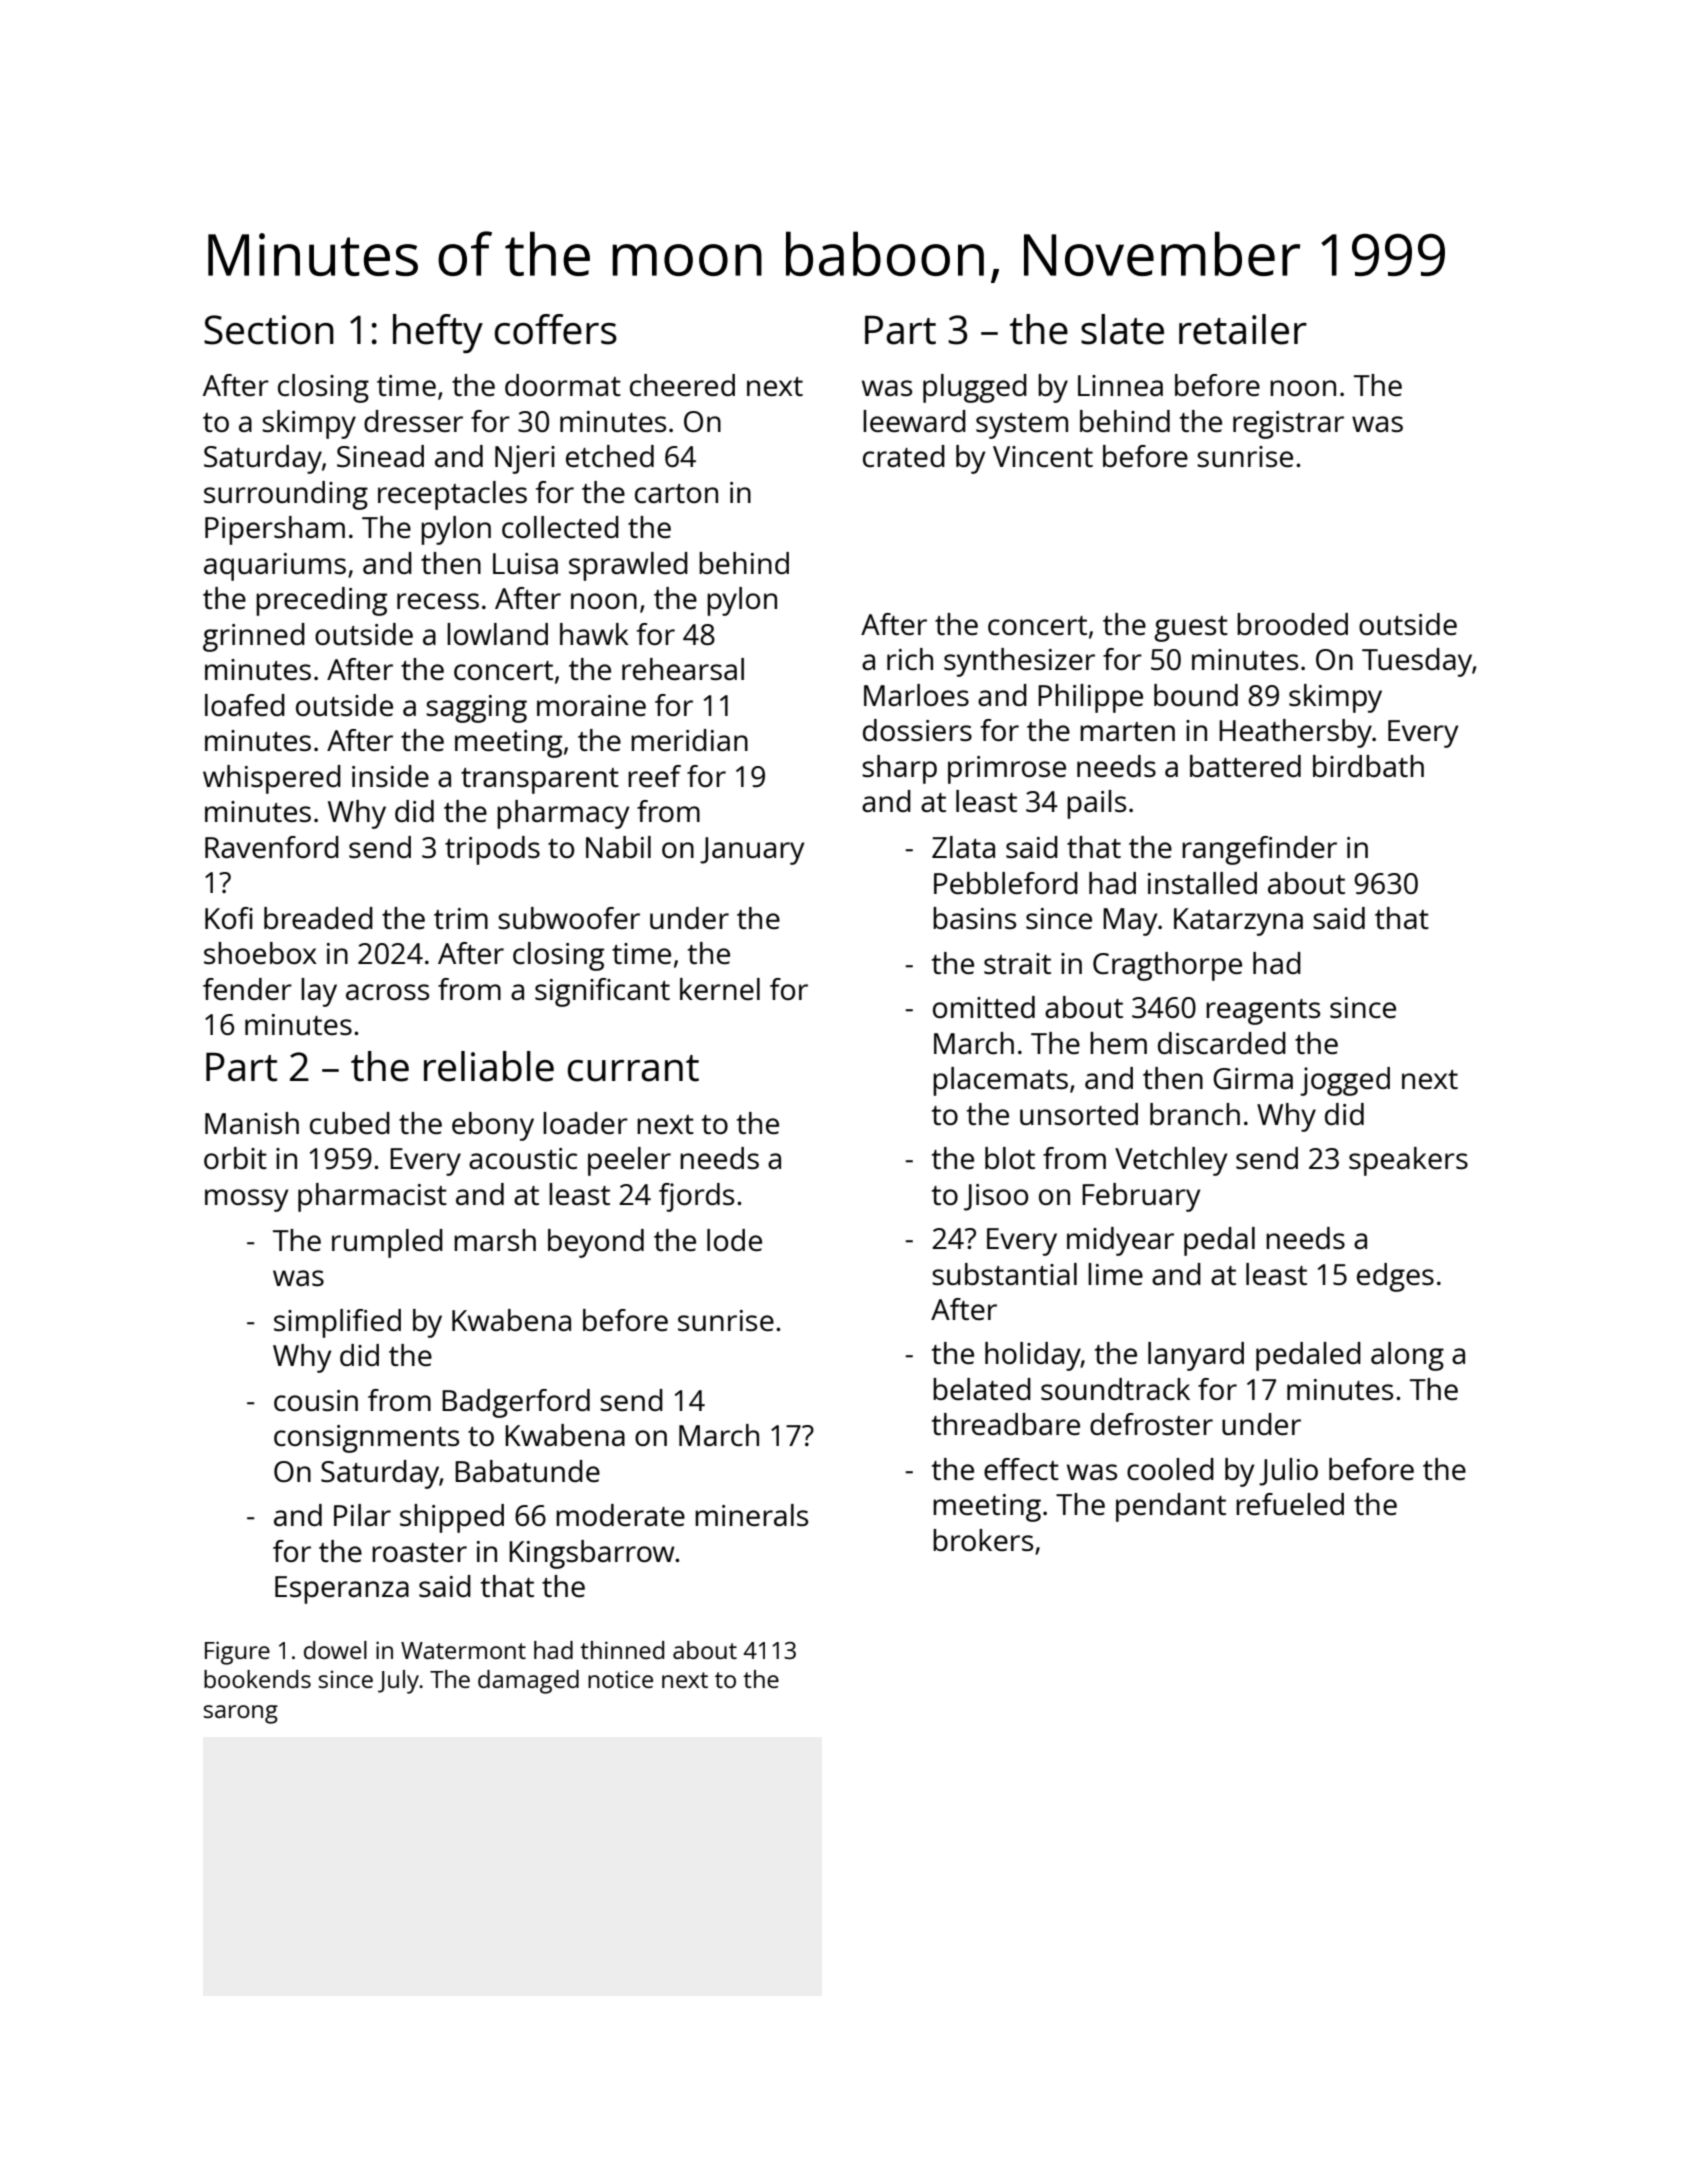 This screenshot has width=1683, height=2178. Describe the element at coordinates (516, 1403) in the screenshot. I see `Badgerford` at that location.
